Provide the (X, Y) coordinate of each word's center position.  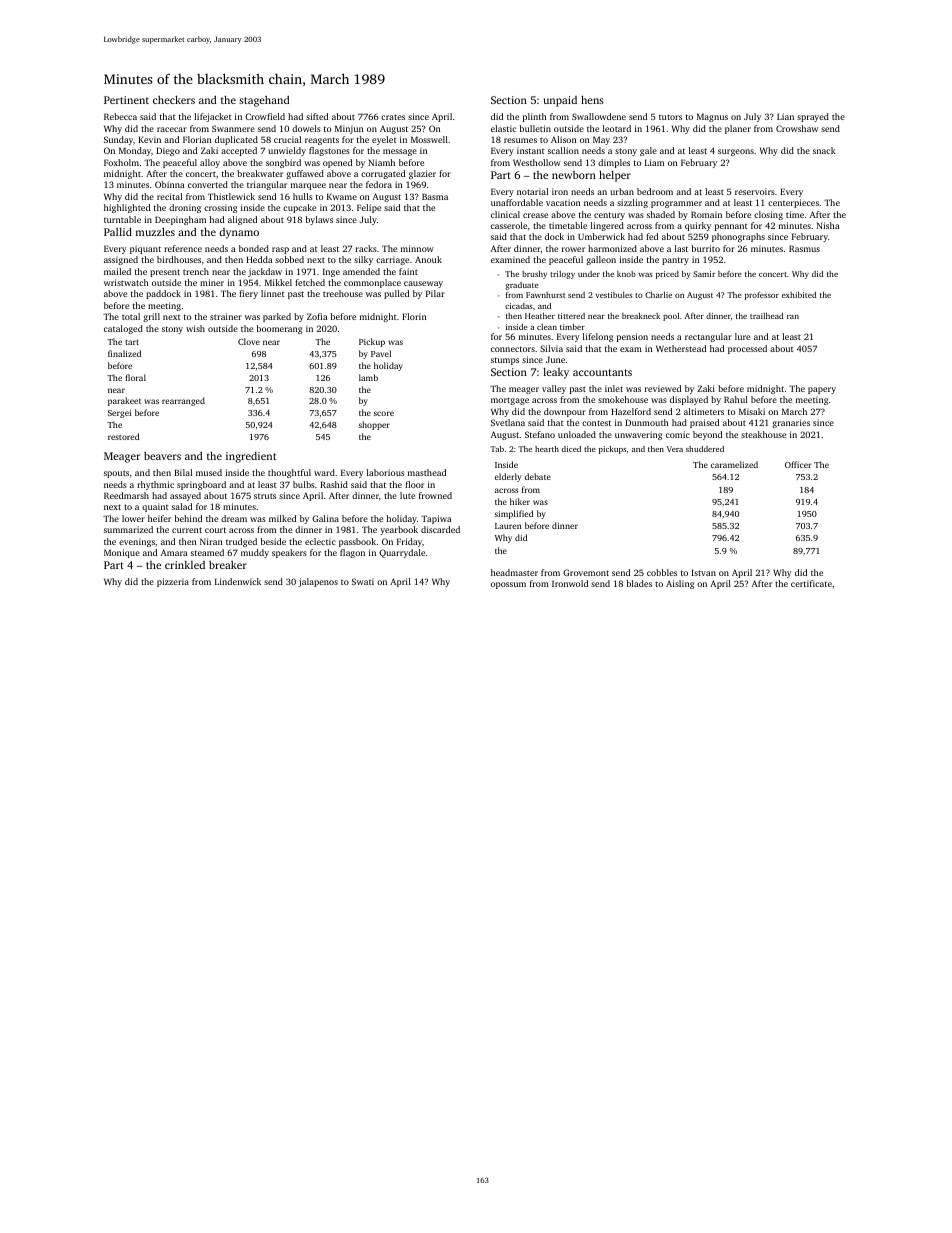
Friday (409, 542)
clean (547, 327)
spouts (116, 474)
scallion (563, 150)
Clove (249, 341)
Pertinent (126, 100)
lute (407, 495)
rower (573, 249)
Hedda (259, 259)
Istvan (703, 572)
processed (747, 349)
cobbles (662, 572)
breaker (228, 565)
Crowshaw (797, 128)
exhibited (799, 295)
